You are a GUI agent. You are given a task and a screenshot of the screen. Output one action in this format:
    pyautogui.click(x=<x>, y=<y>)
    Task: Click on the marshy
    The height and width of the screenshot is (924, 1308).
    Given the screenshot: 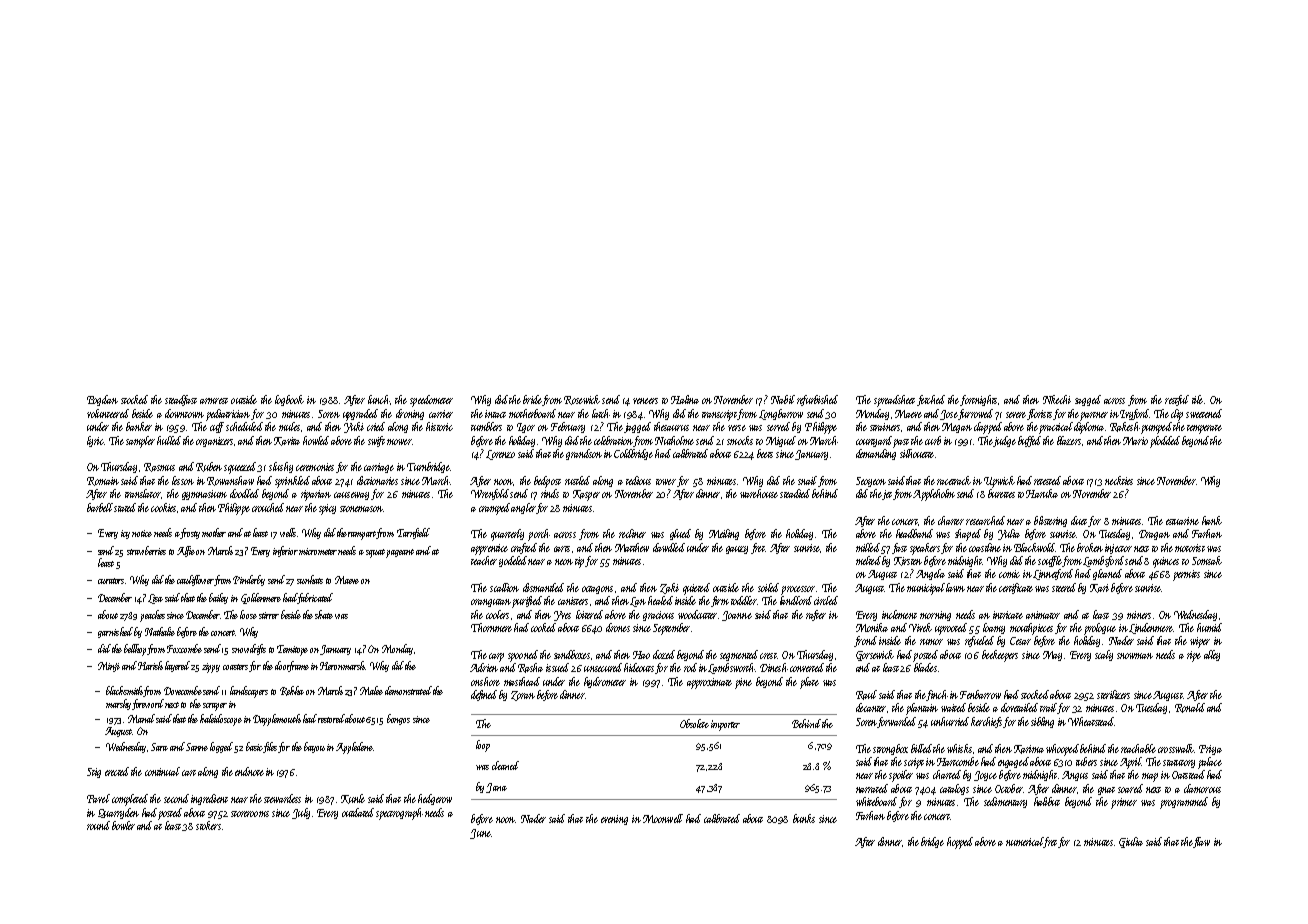 What is the action you would take?
    pyautogui.click(x=118, y=704)
